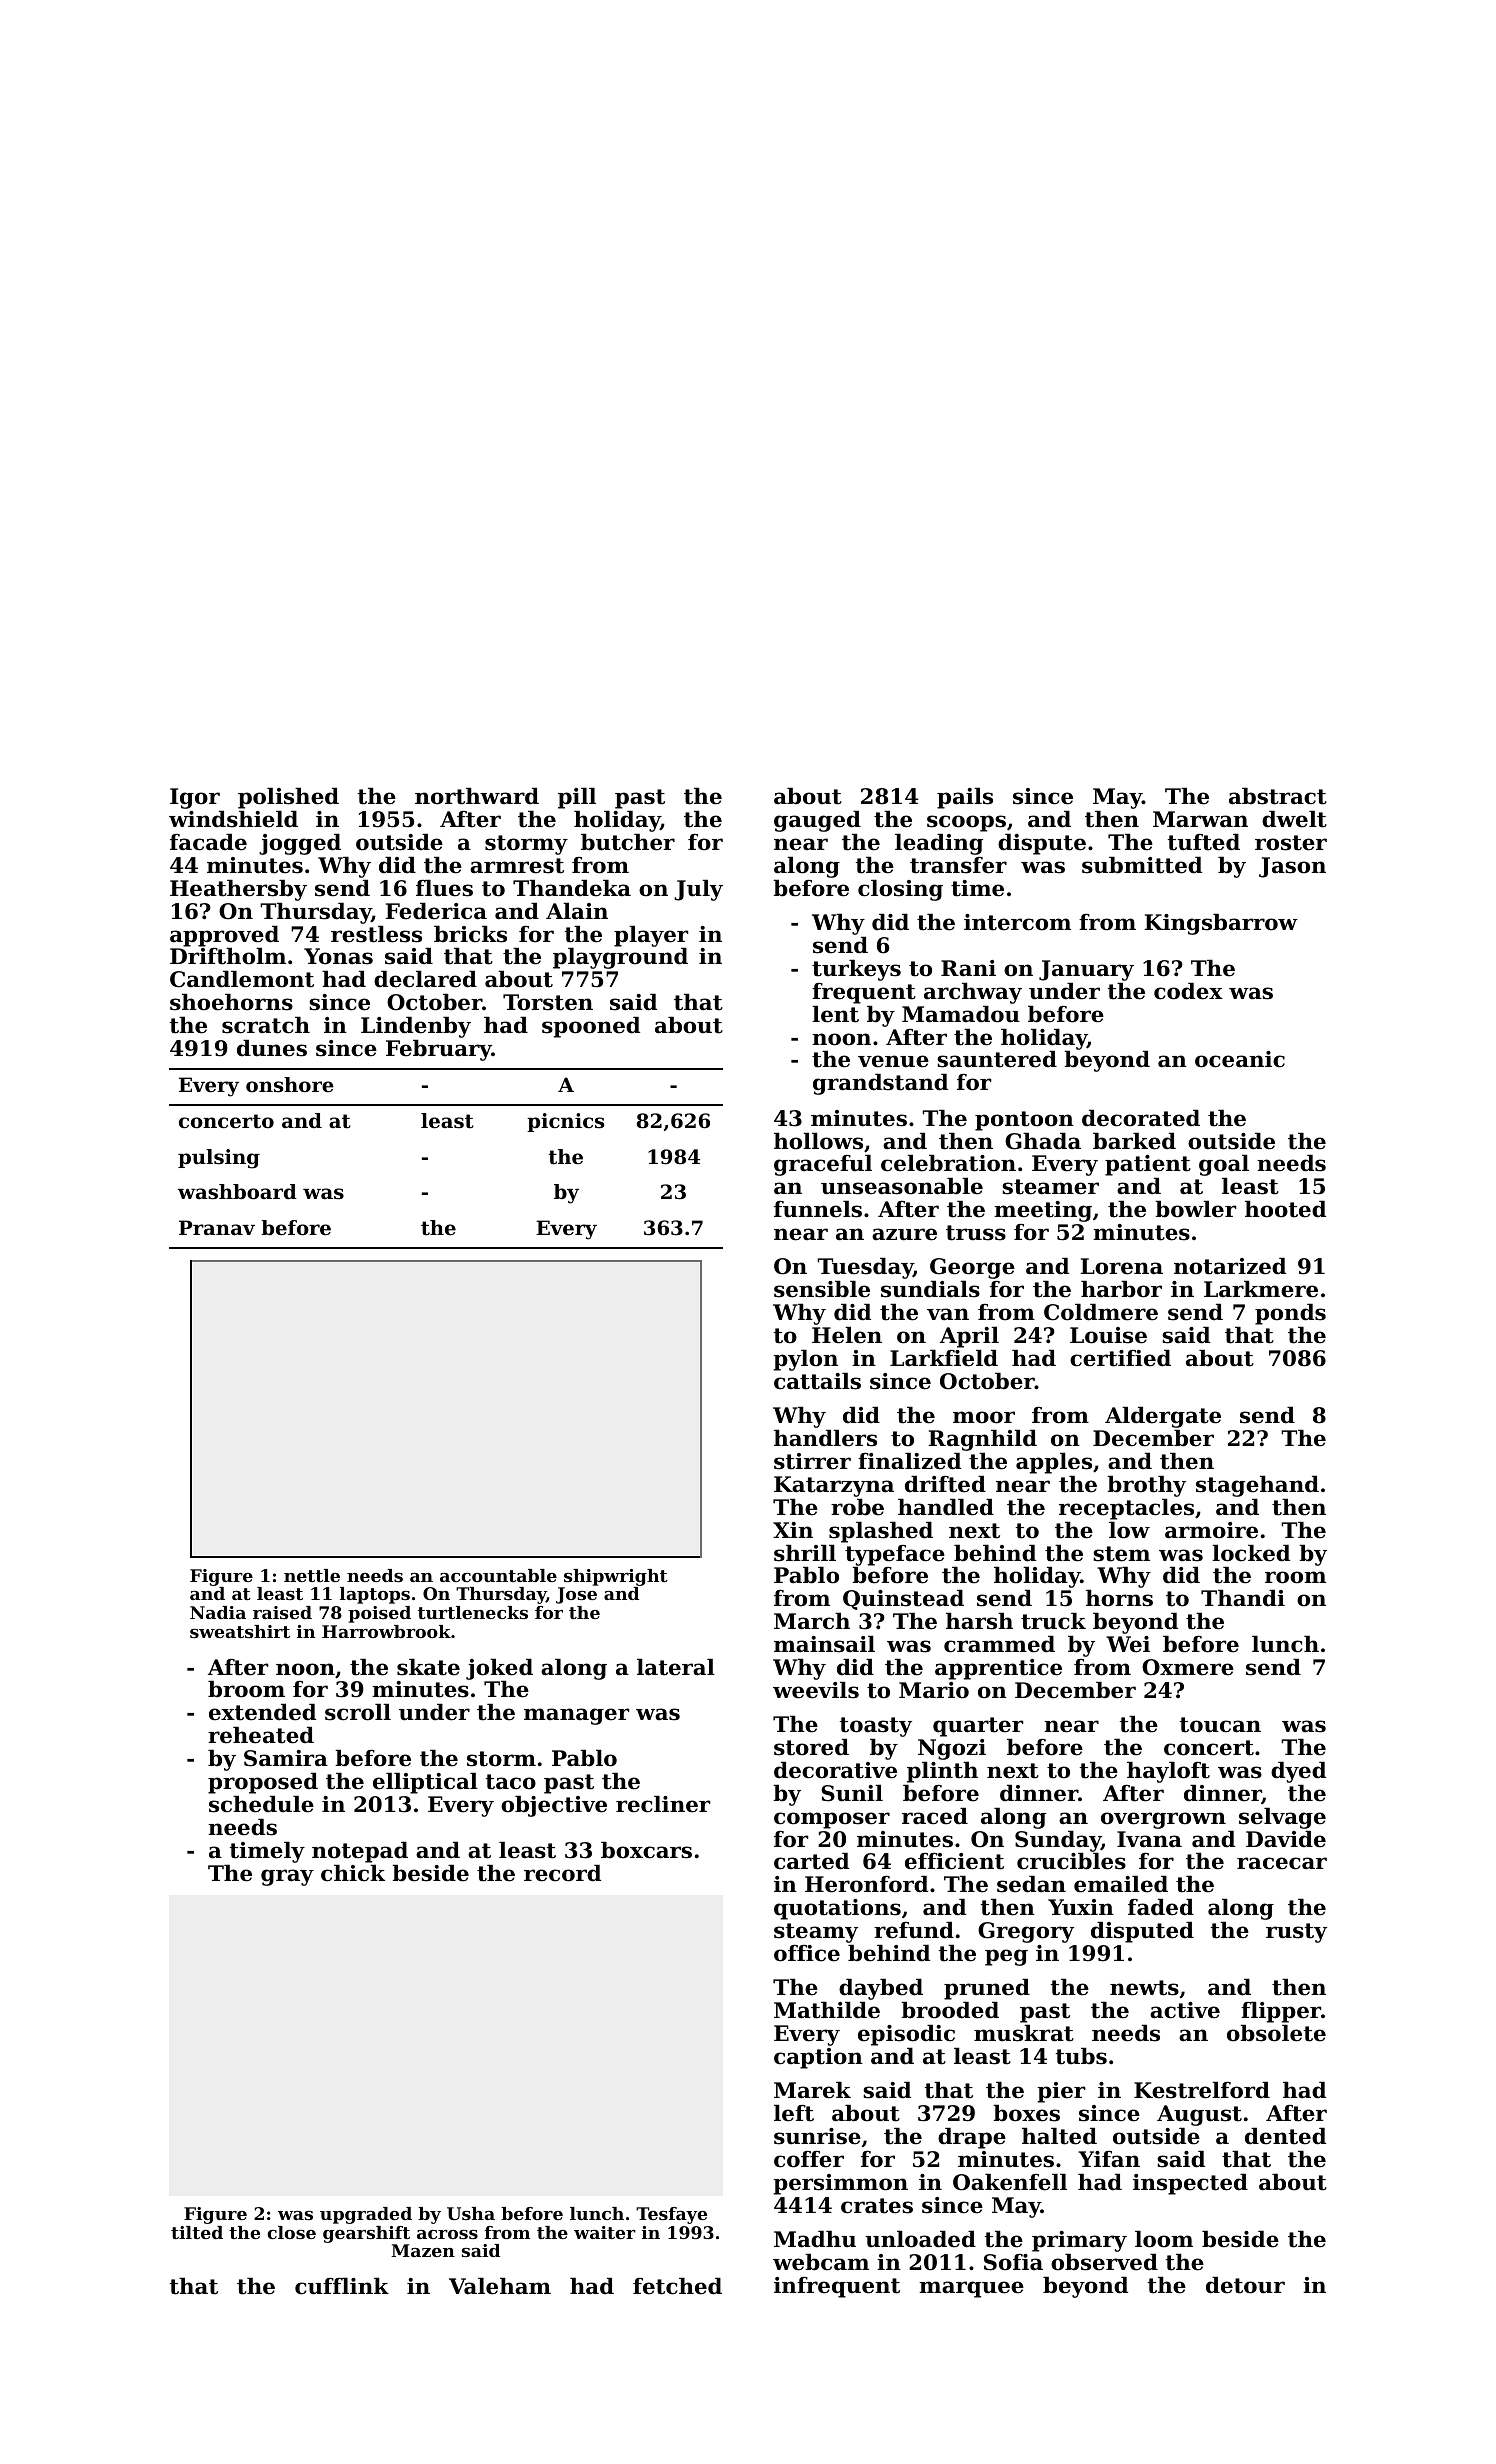 The height and width of the screenshot is (2464, 1496). I want to click on shipwright, so click(616, 1577).
